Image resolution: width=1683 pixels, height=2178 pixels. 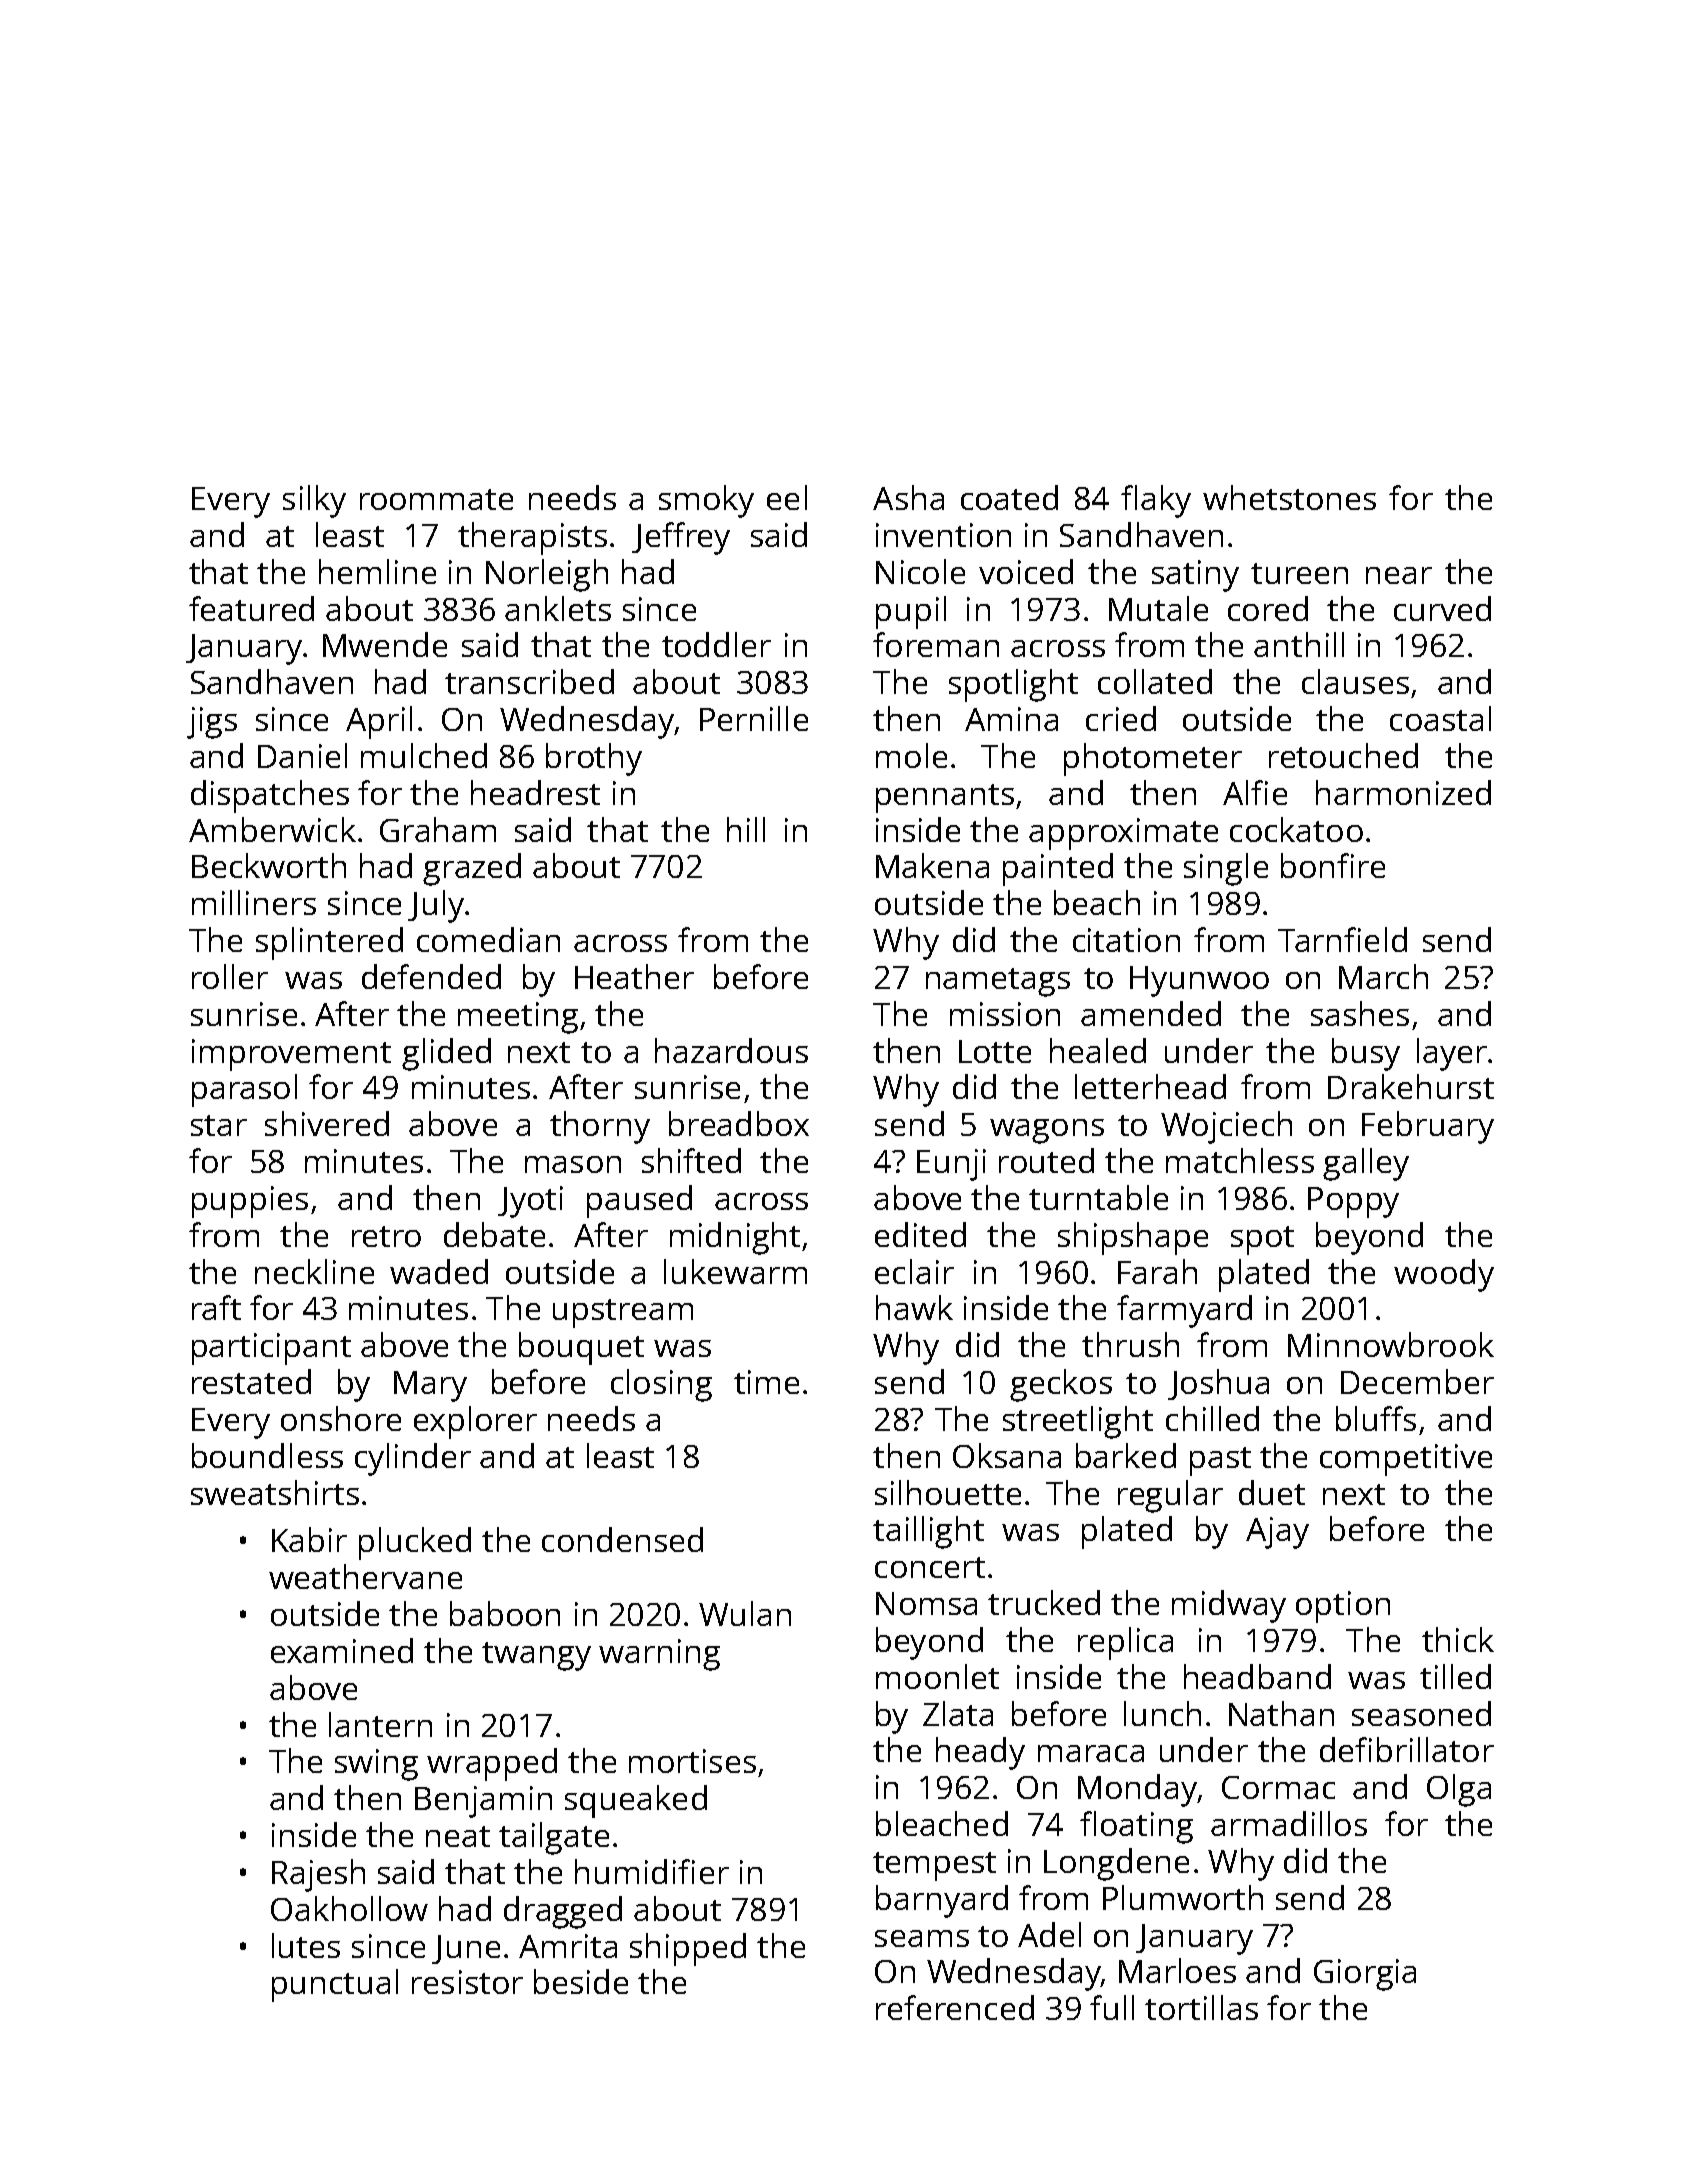 I want to click on Longdene, so click(x=1116, y=1864).
